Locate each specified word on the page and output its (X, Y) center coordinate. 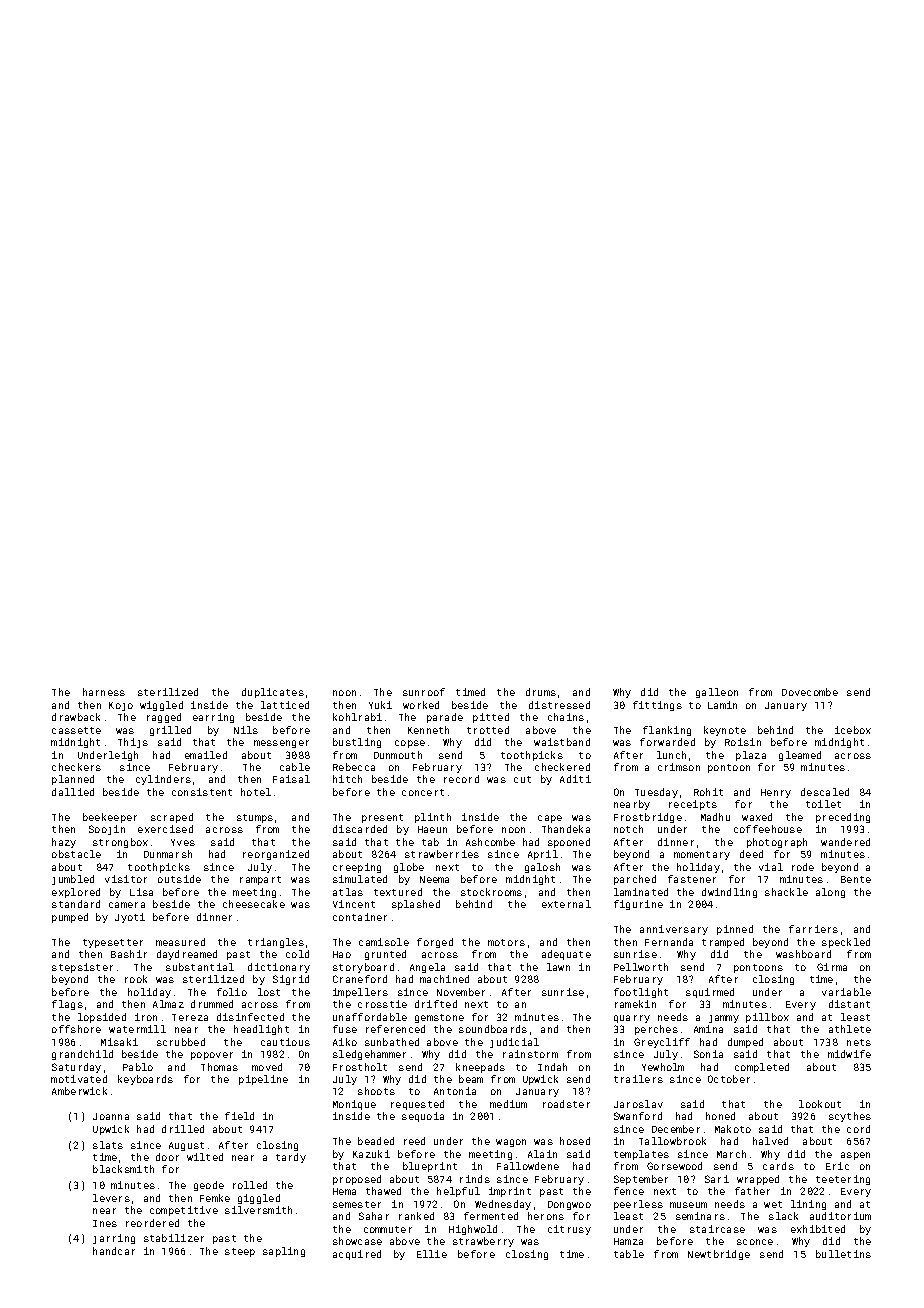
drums (541, 692)
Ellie (432, 1254)
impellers (360, 993)
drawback (76, 717)
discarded (360, 829)
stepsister (82, 968)
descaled (825, 792)
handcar (114, 1251)
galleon (717, 693)
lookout (820, 1104)
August (186, 1146)
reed (414, 1141)
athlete (850, 1029)
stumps (255, 818)
